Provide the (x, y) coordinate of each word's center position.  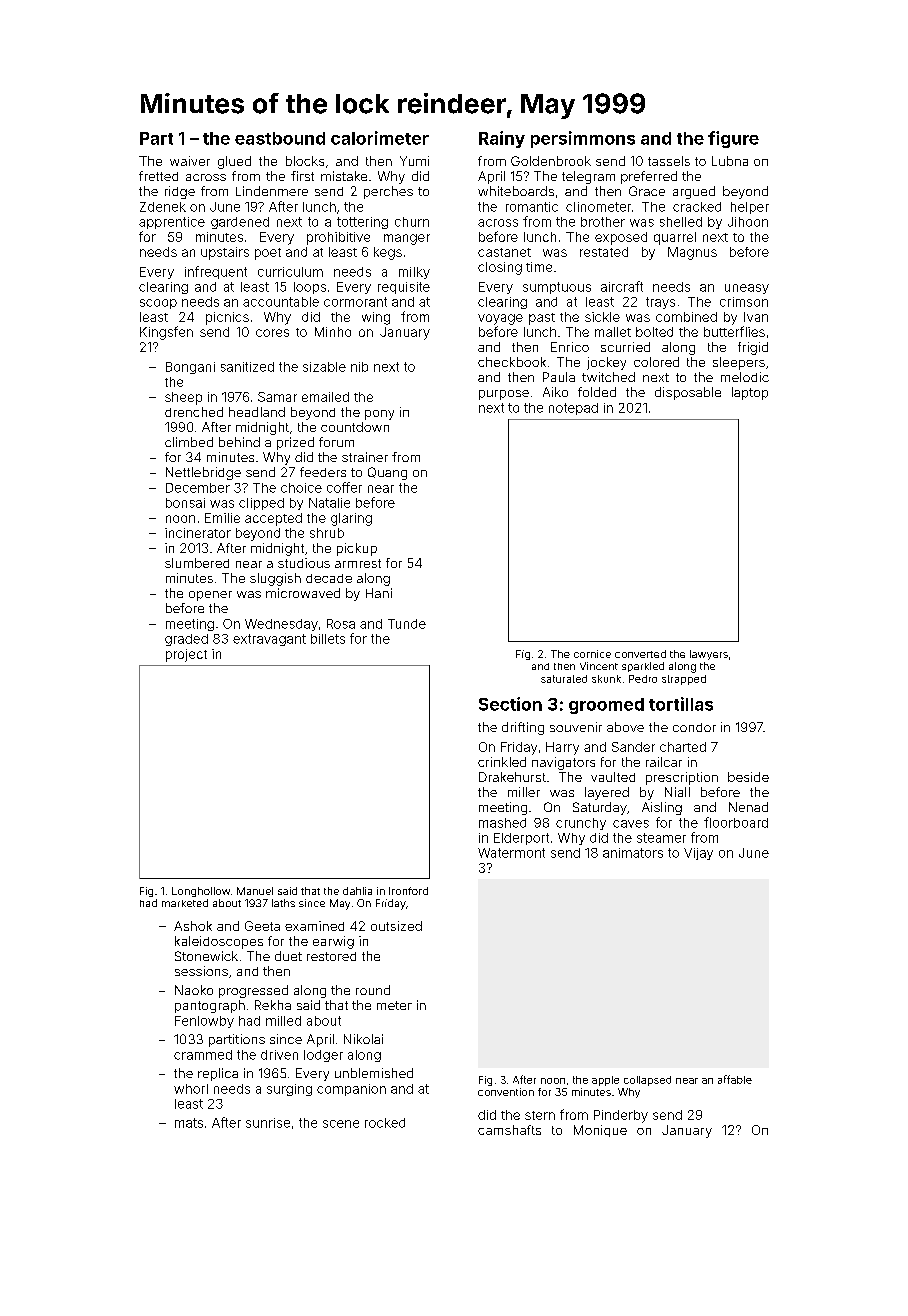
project (186, 655)
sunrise (268, 1123)
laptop (750, 393)
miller (524, 792)
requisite (404, 288)
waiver (190, 161)
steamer (661, 838)
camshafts (509, 1130)
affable (735, 1079)
